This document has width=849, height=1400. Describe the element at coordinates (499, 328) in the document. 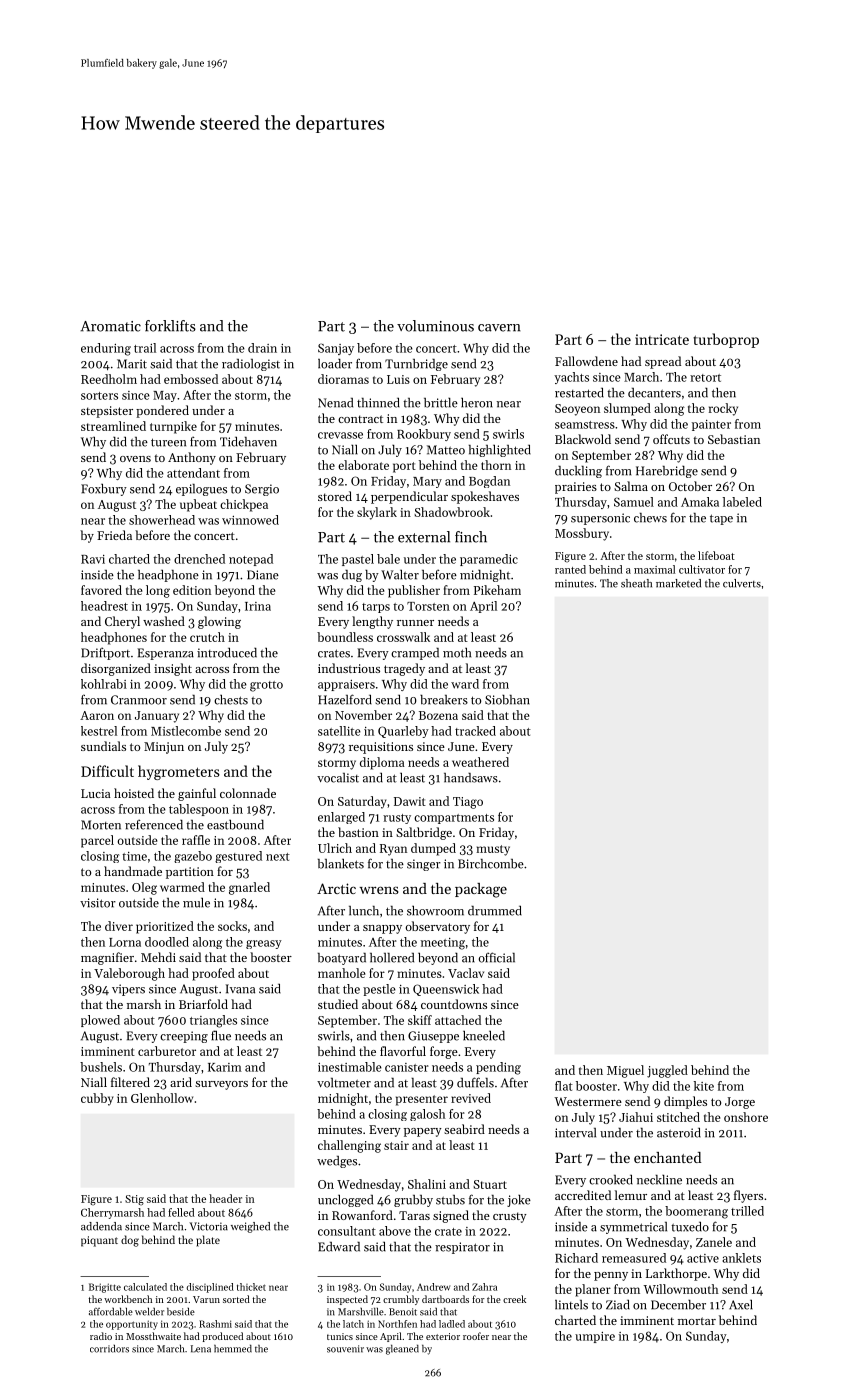

I see `cavern` at that location.
